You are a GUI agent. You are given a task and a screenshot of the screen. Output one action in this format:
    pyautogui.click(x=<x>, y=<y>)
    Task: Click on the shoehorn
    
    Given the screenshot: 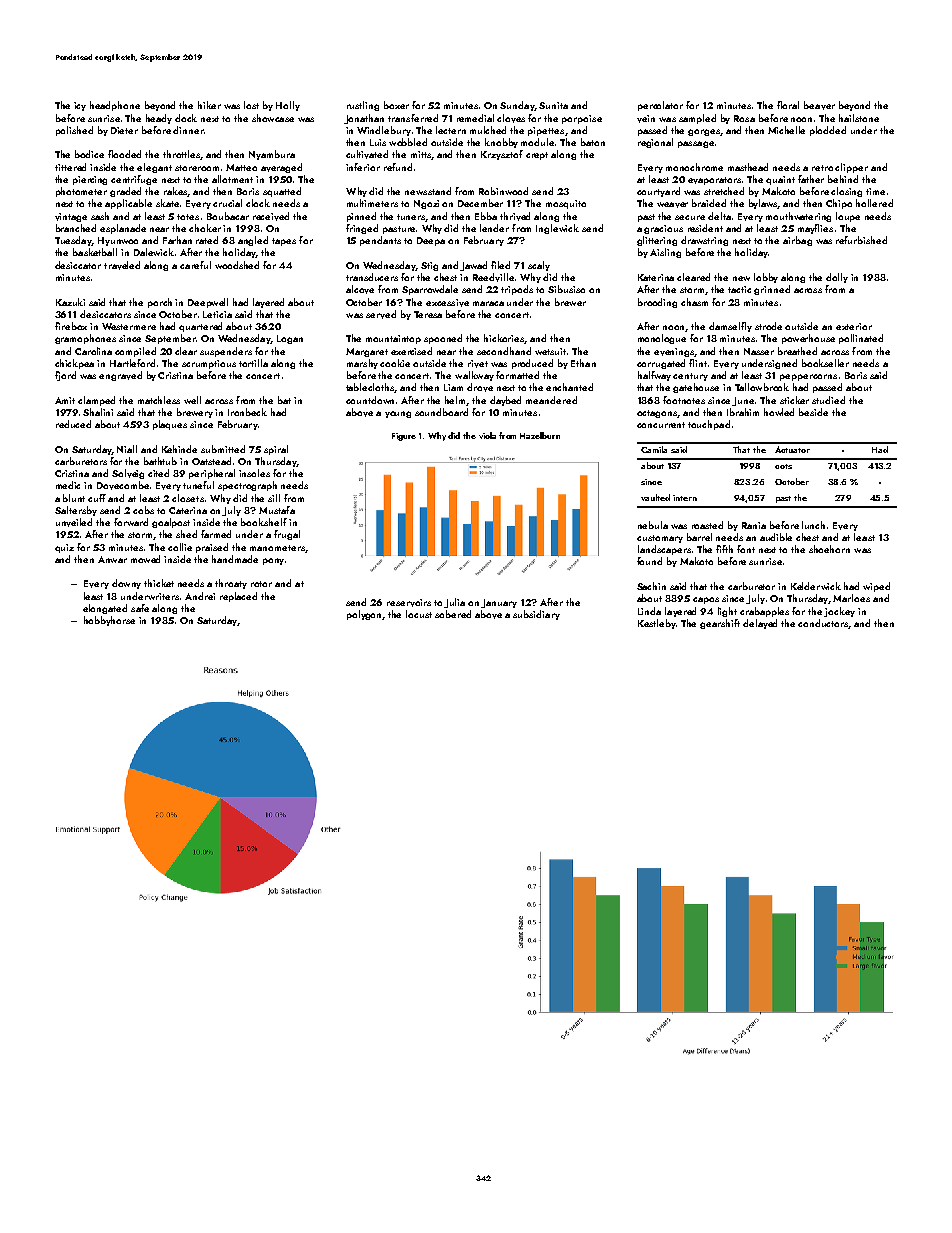 What is the action you would take?
    pyautogui.click(x=829, y=549)
